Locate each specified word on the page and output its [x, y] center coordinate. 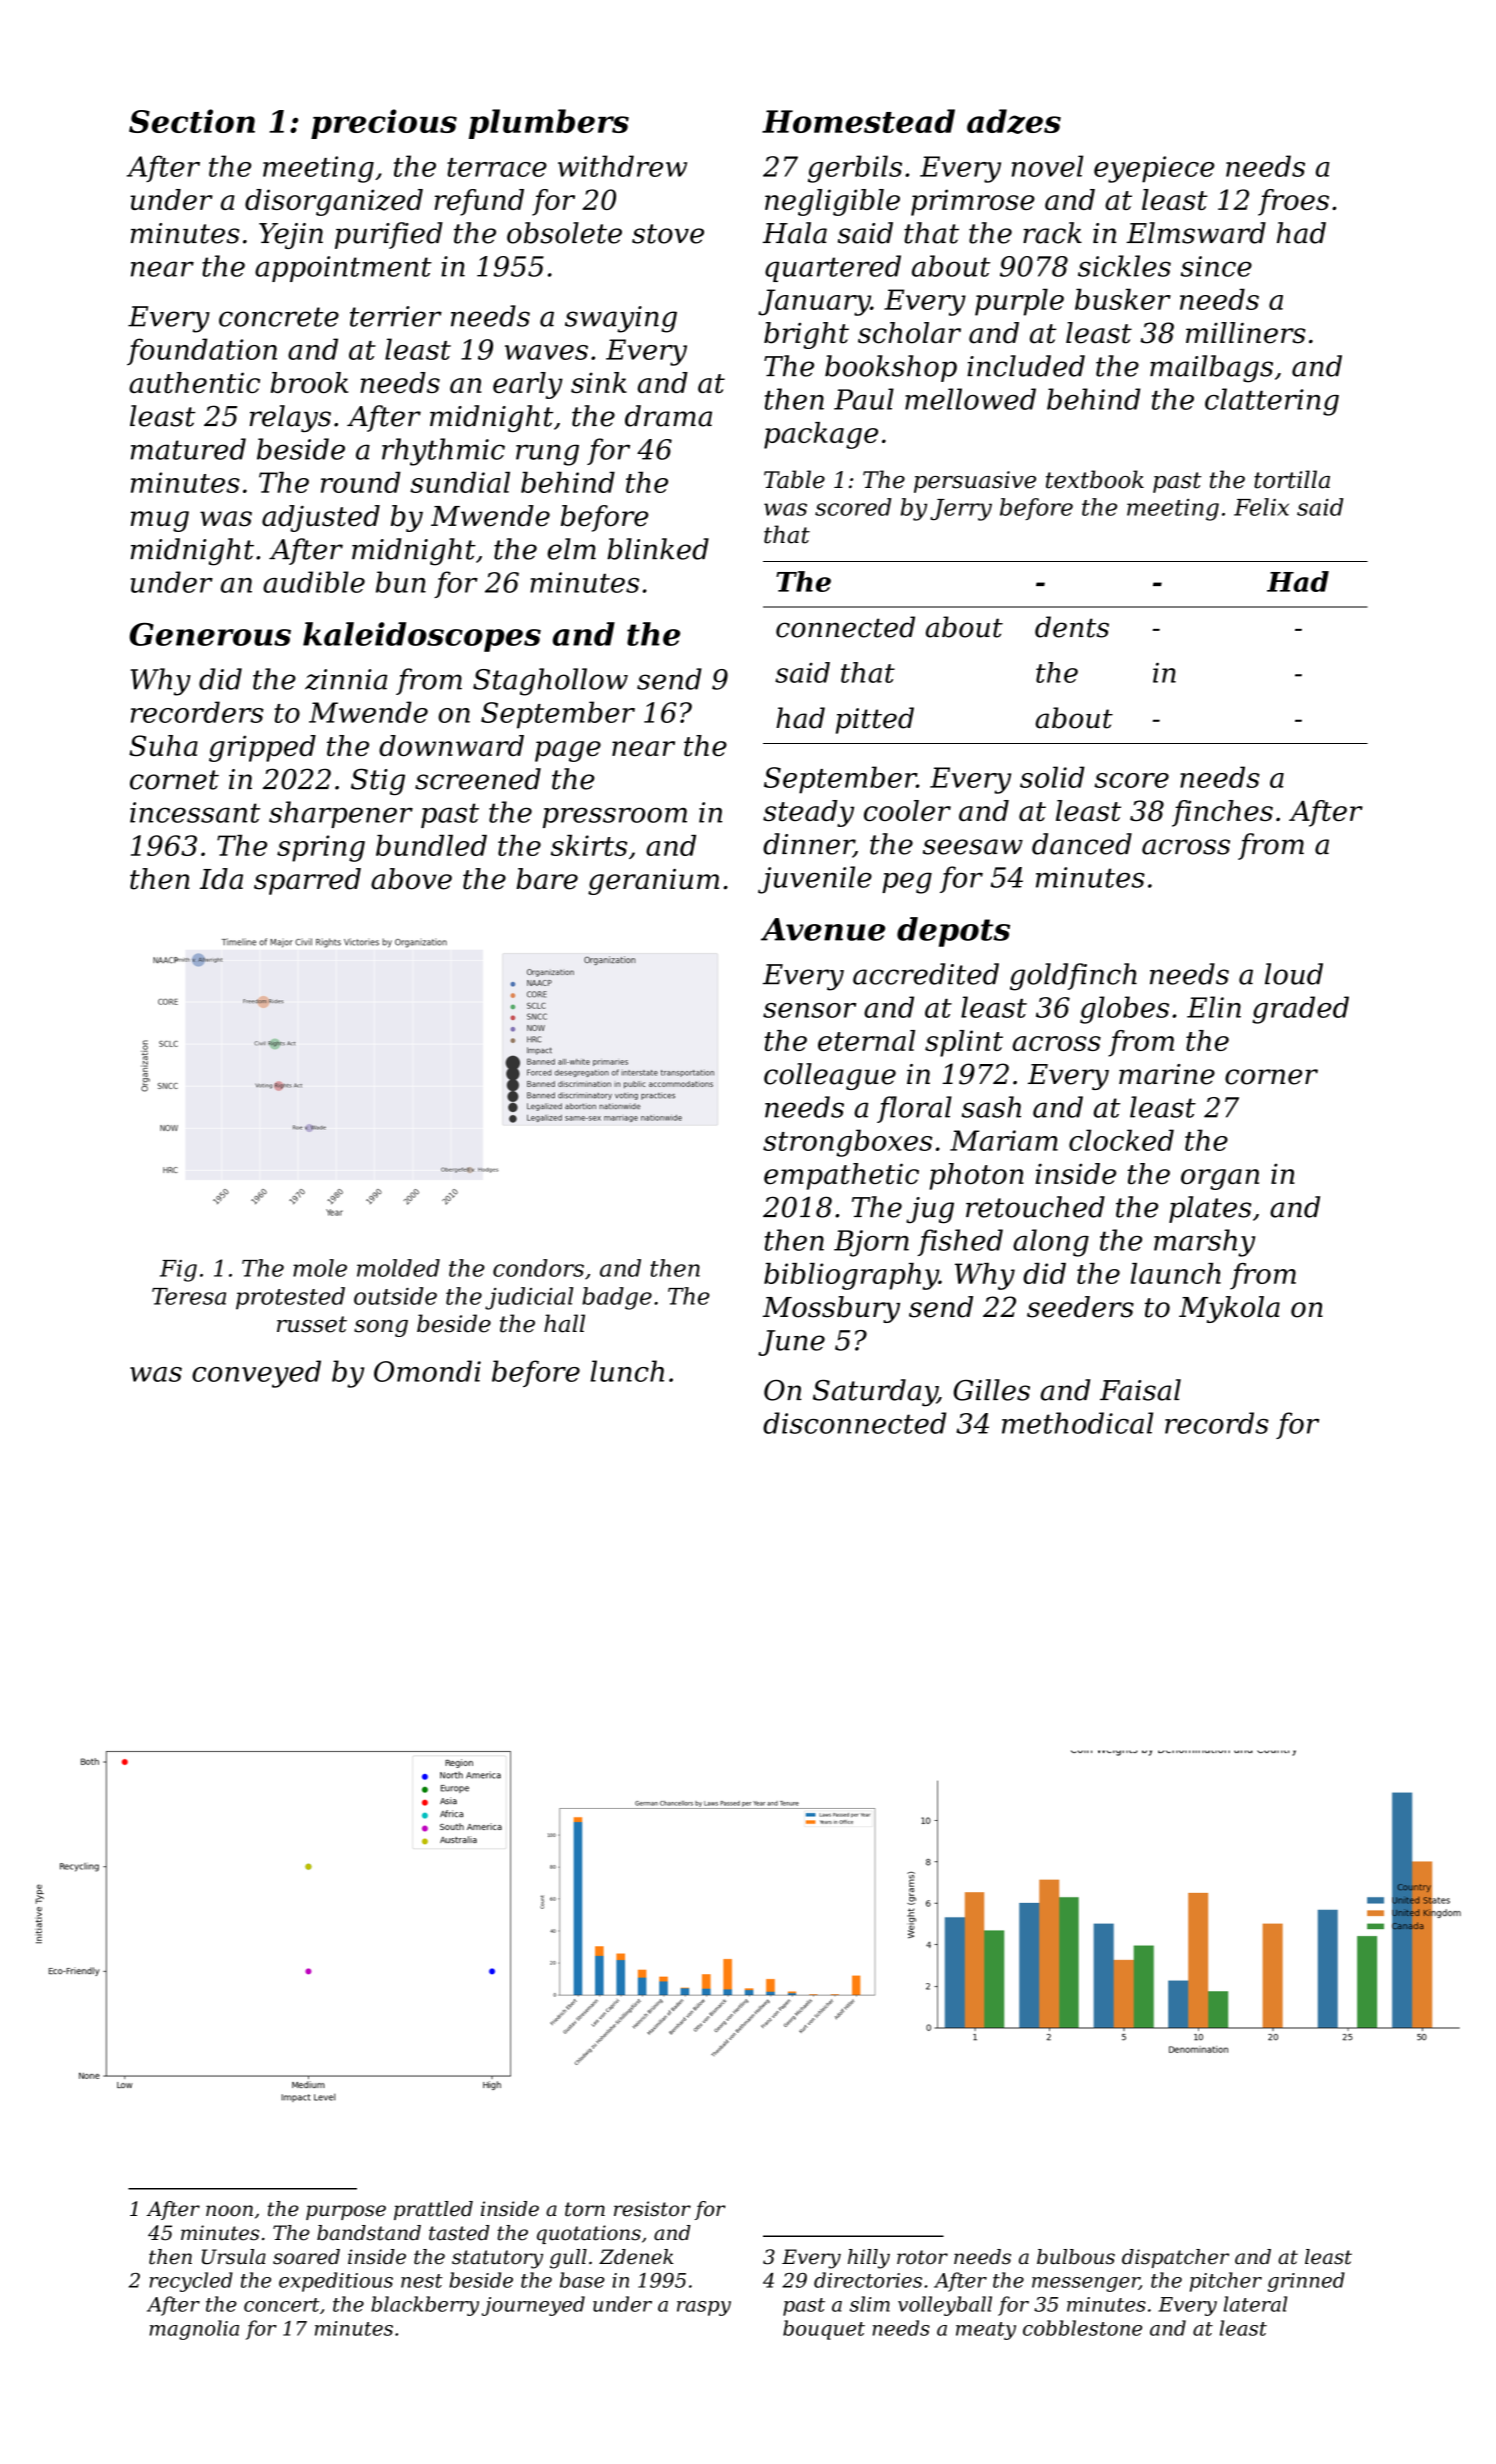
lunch [627, 1371]
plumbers [549, 124]
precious [384, 124]
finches [1222, 813]
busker [1123, 299]
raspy [704, 2308]
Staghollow [550, 682]
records [1217, 1423]
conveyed [256, 1374]
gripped [262, 748]
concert [282, 2305]
